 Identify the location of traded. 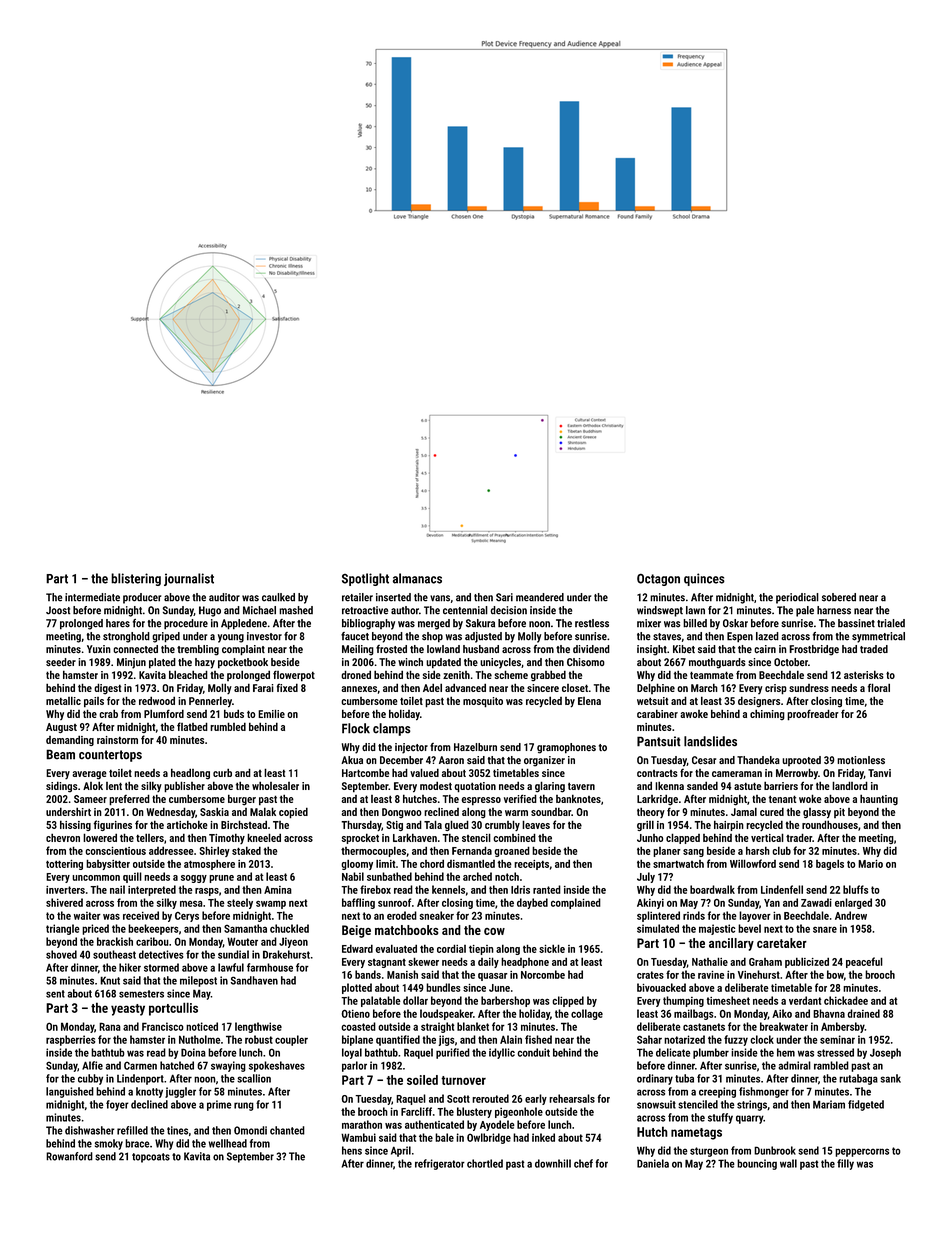
(874, 649).
